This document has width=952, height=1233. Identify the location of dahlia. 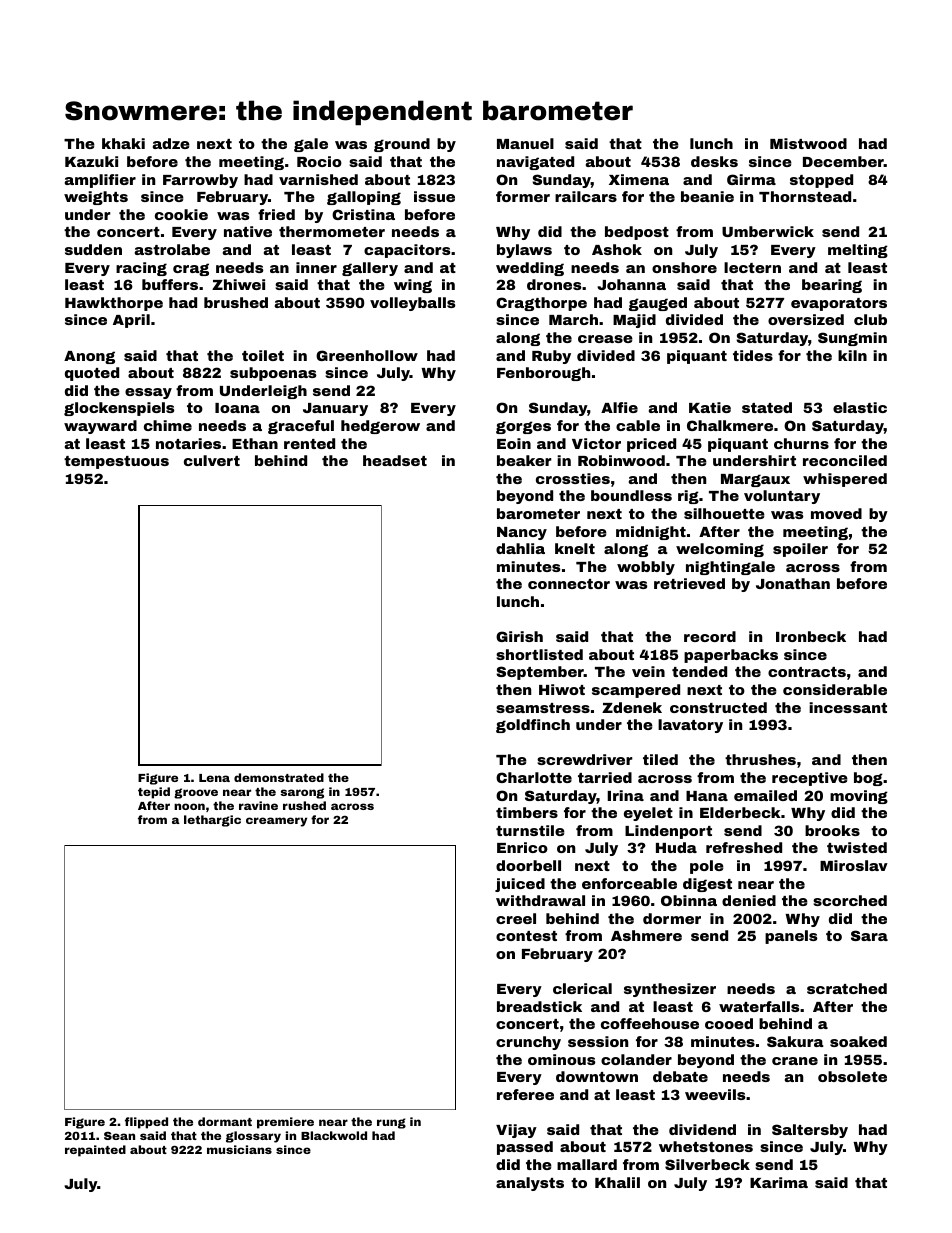
(520, 548).
